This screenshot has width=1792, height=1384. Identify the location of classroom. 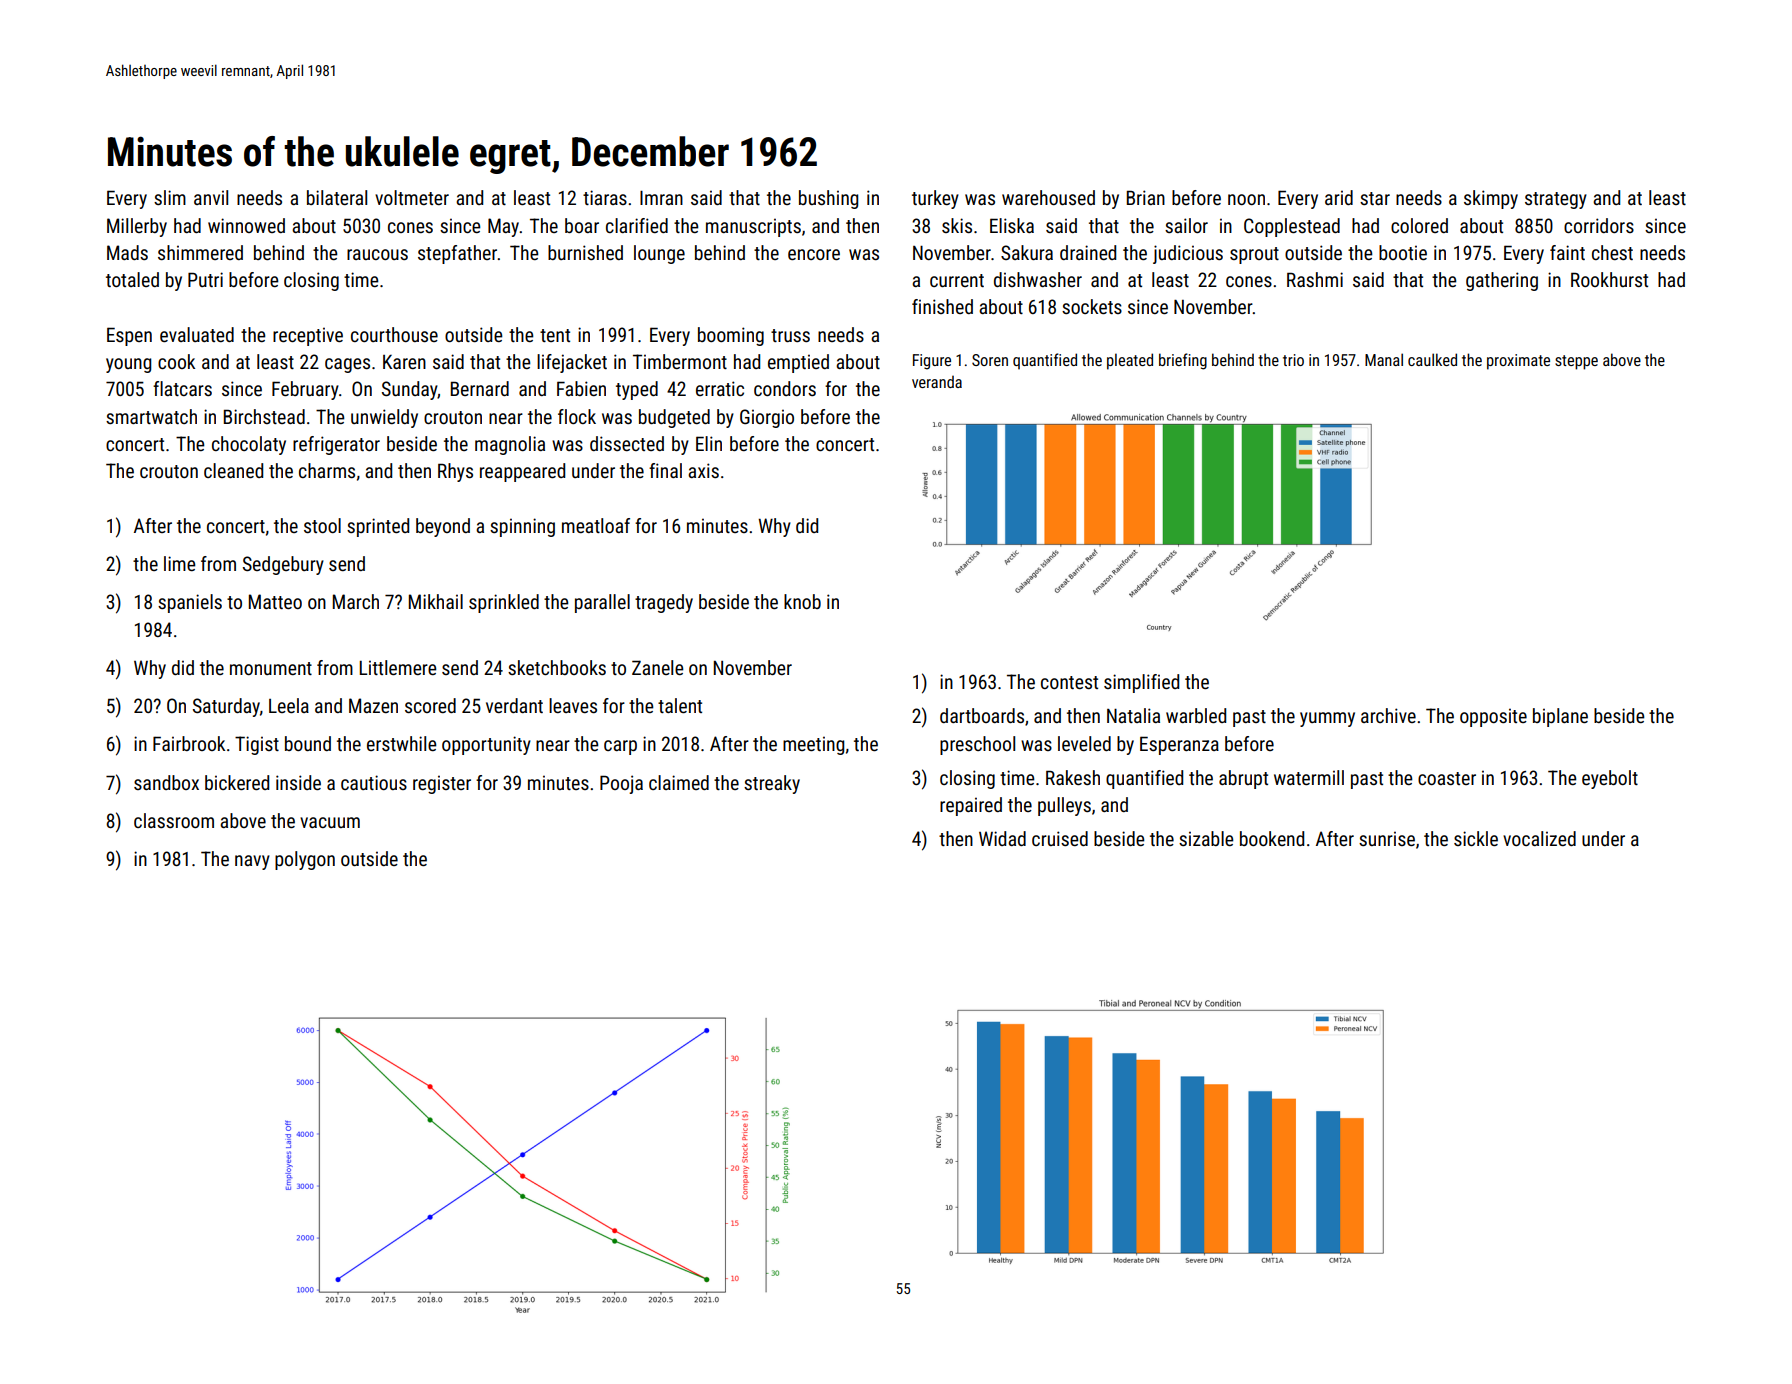
(174, 820).
